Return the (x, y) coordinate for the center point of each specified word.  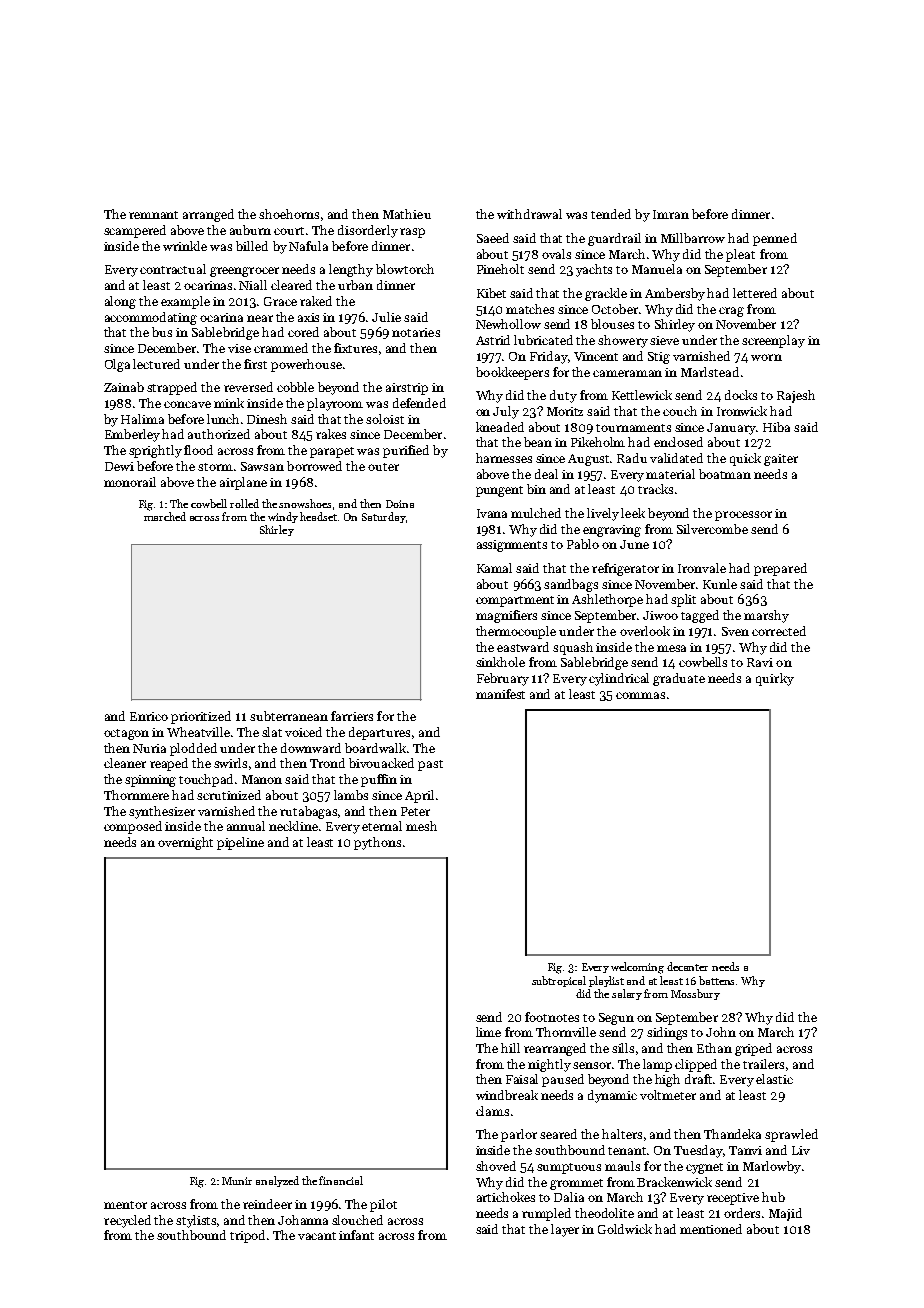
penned (775, 239)
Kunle (720, 584)
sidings (667, 1033)
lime (488, 1032)
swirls (230, 763)
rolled (244, 503)
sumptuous (569, 1168)
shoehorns (289, 214)
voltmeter (668, 1095)
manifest (500, 694)
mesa (671, 648)
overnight (185, 843)
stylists (197, 1221)
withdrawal (529, 214)
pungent (499, 491)
